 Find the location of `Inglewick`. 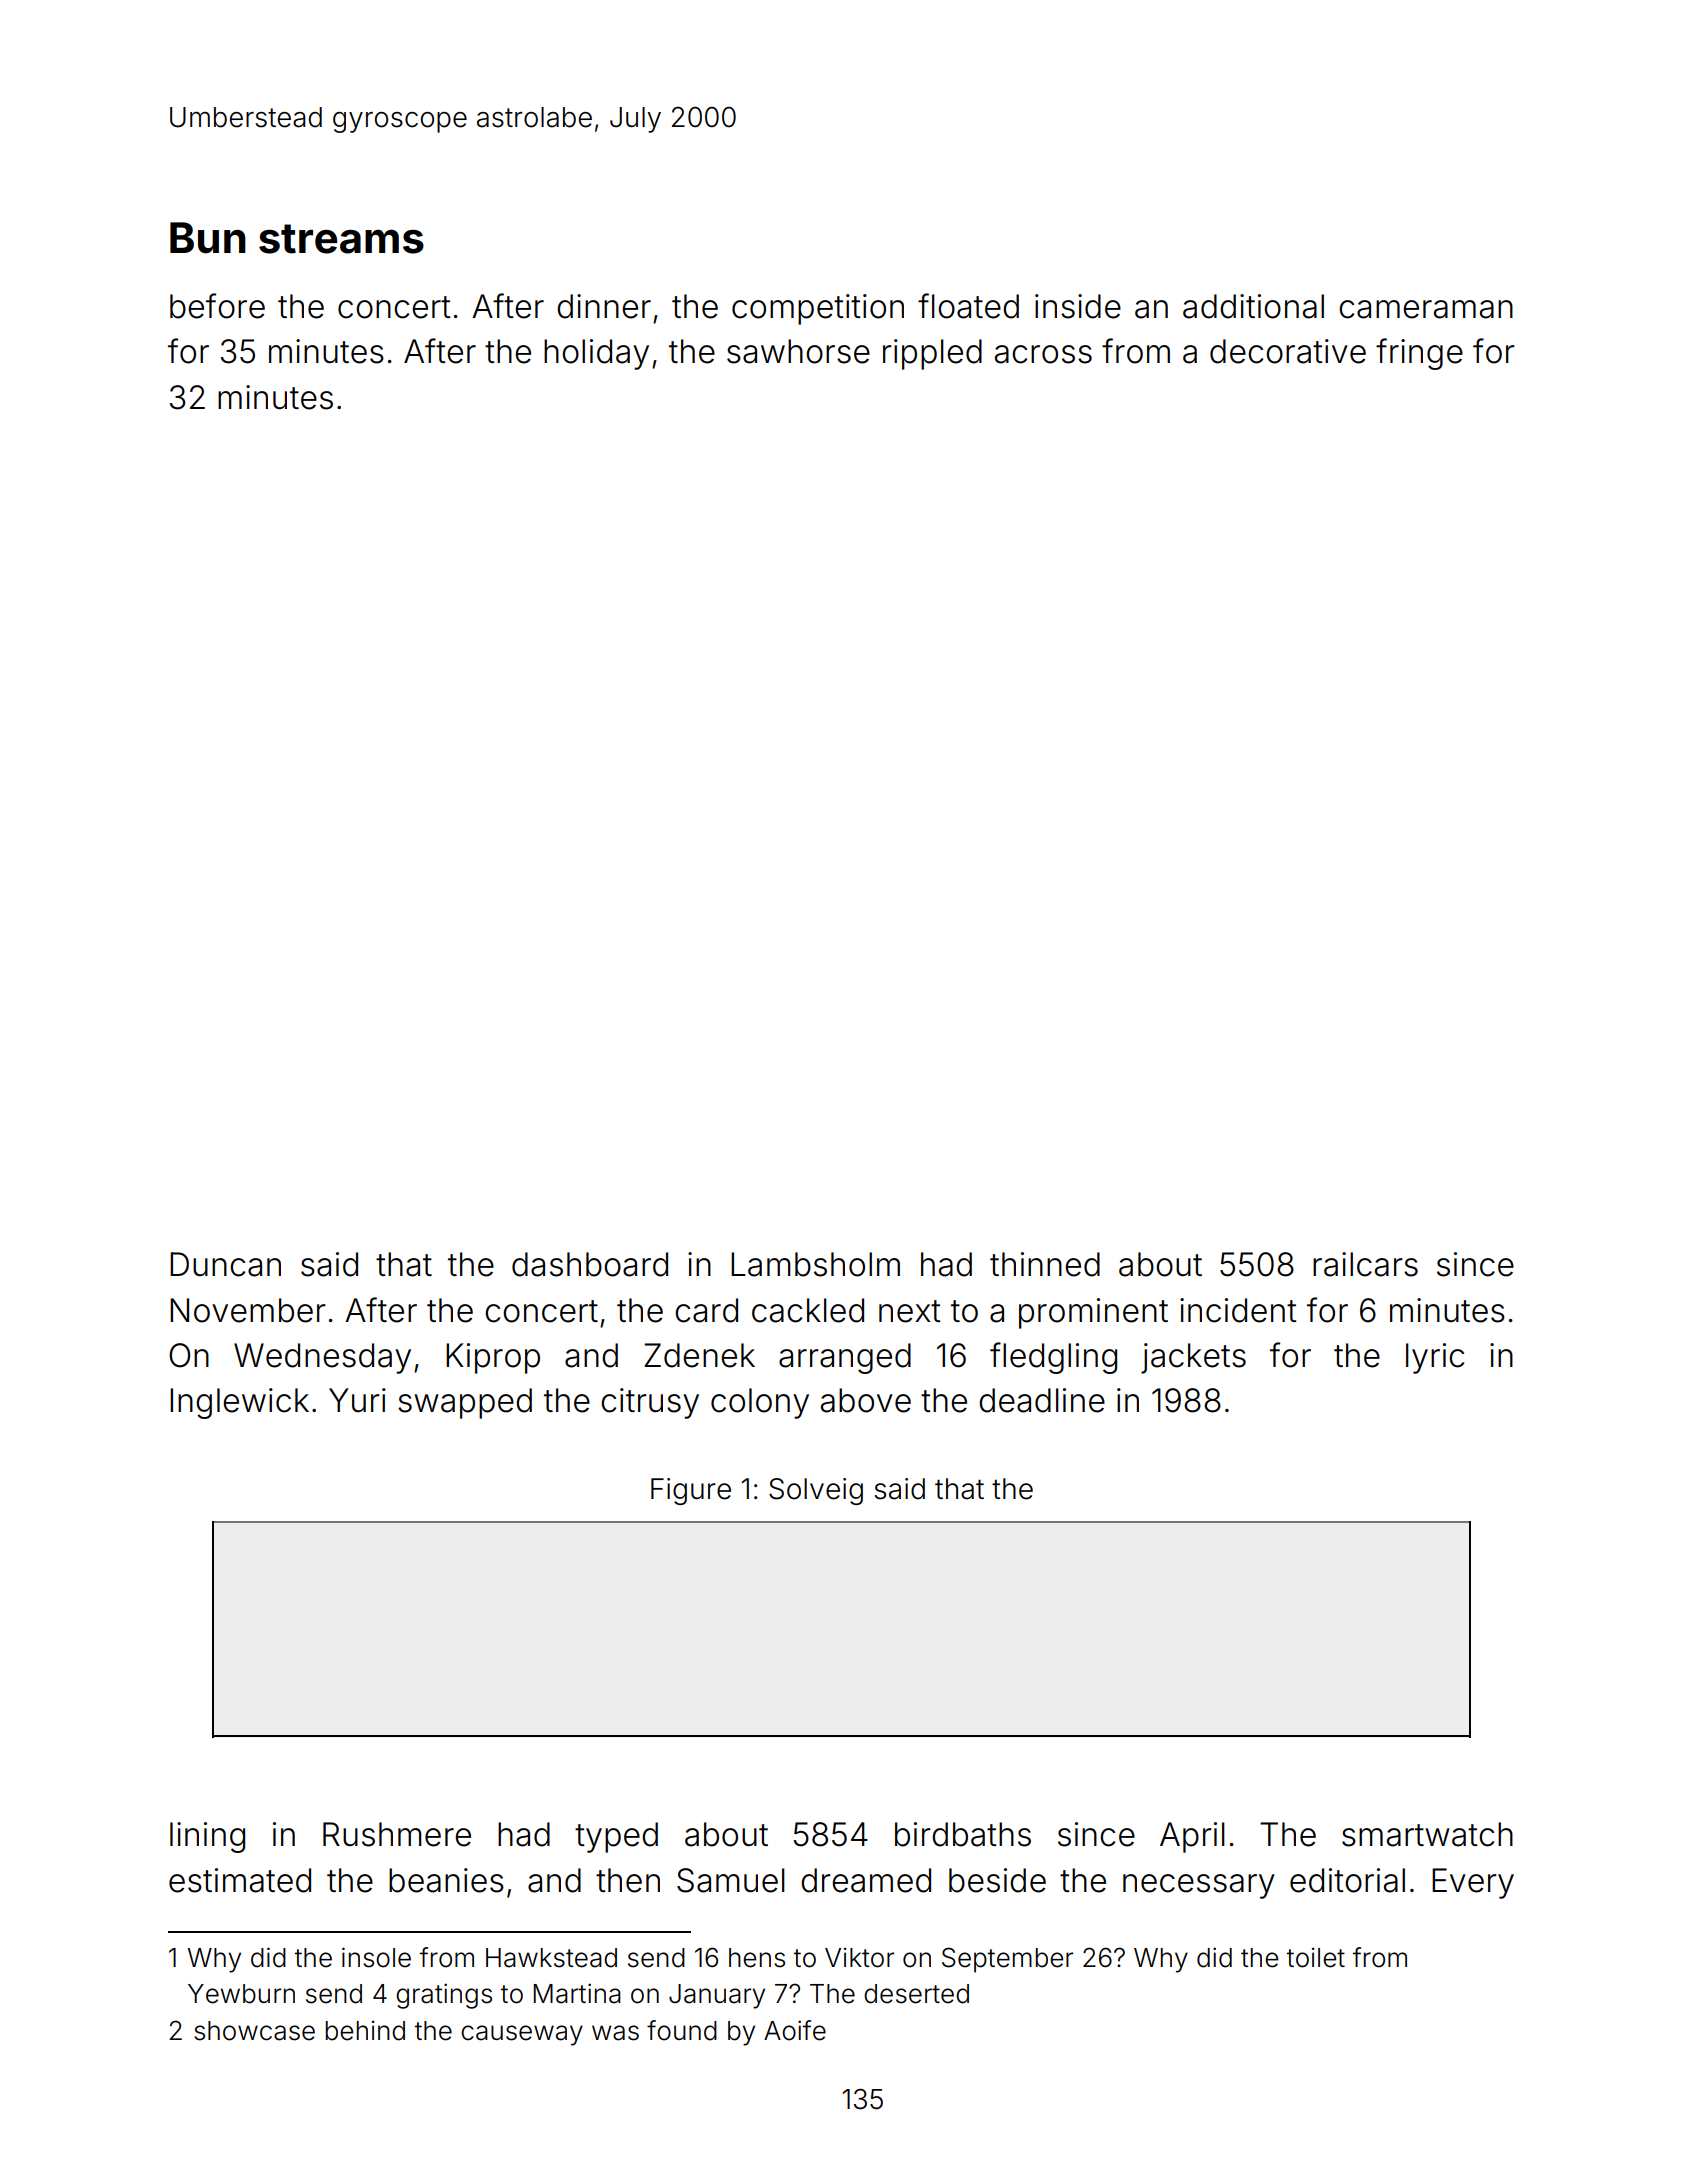

Inglewick is located at coordinates (239, 1403).
